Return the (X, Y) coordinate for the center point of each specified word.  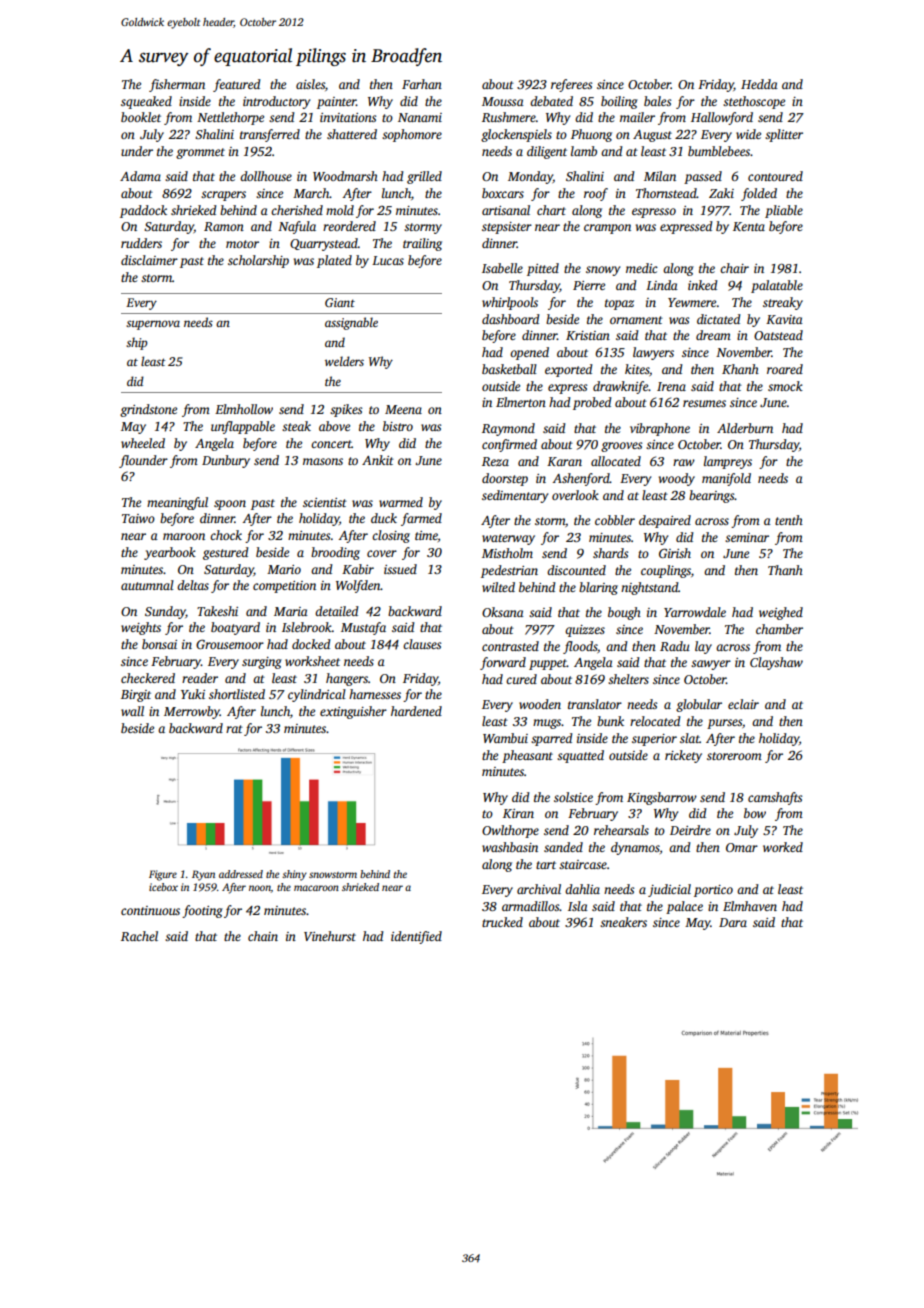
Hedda (759, 84)
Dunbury (226, 461)
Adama (140, 176)
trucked (502, 922)
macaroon (316, 888)
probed (592, 403)
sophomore (412, 135)
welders (344, 361)
